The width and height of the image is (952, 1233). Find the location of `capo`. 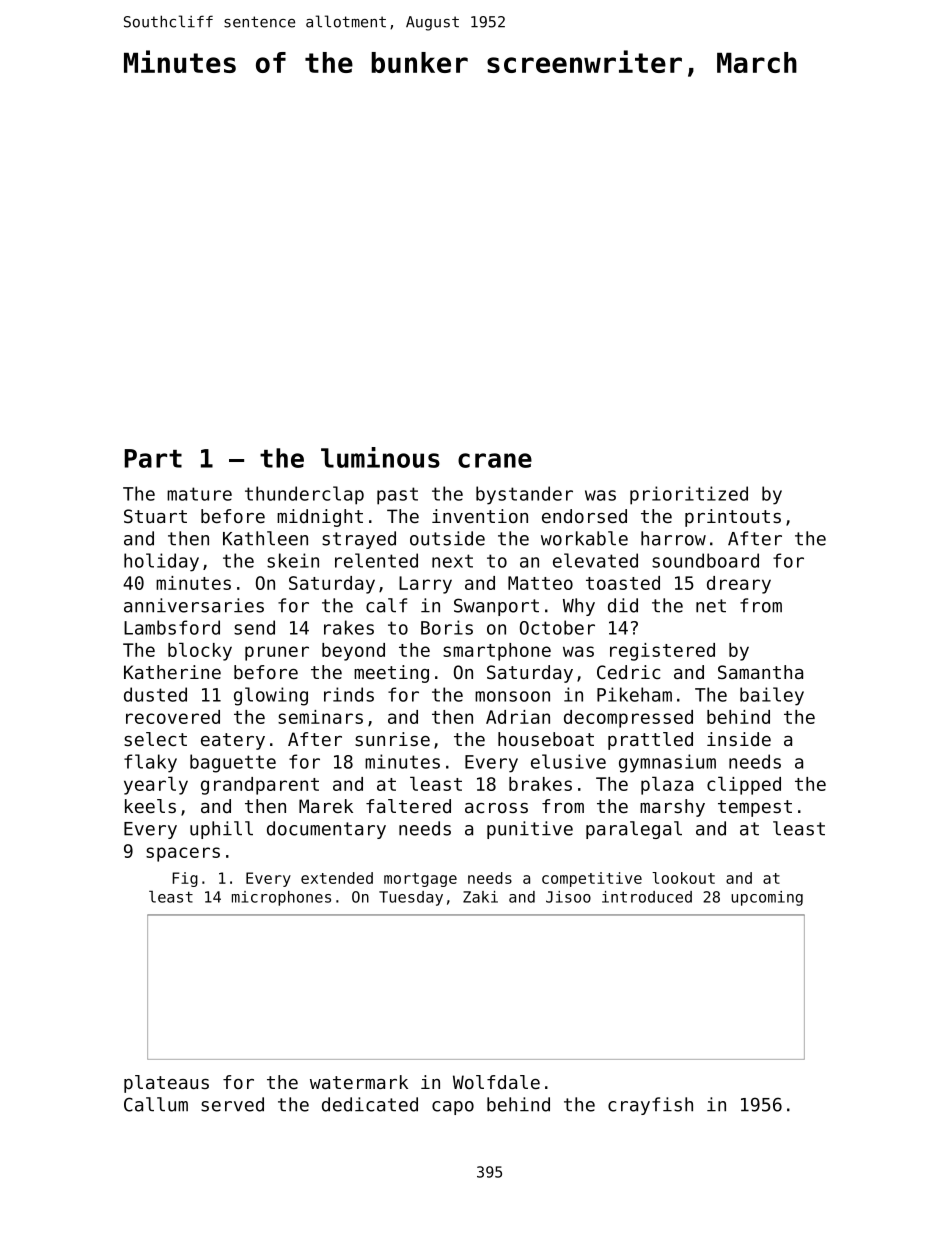

capo is located at coordinates (453, 1108).
